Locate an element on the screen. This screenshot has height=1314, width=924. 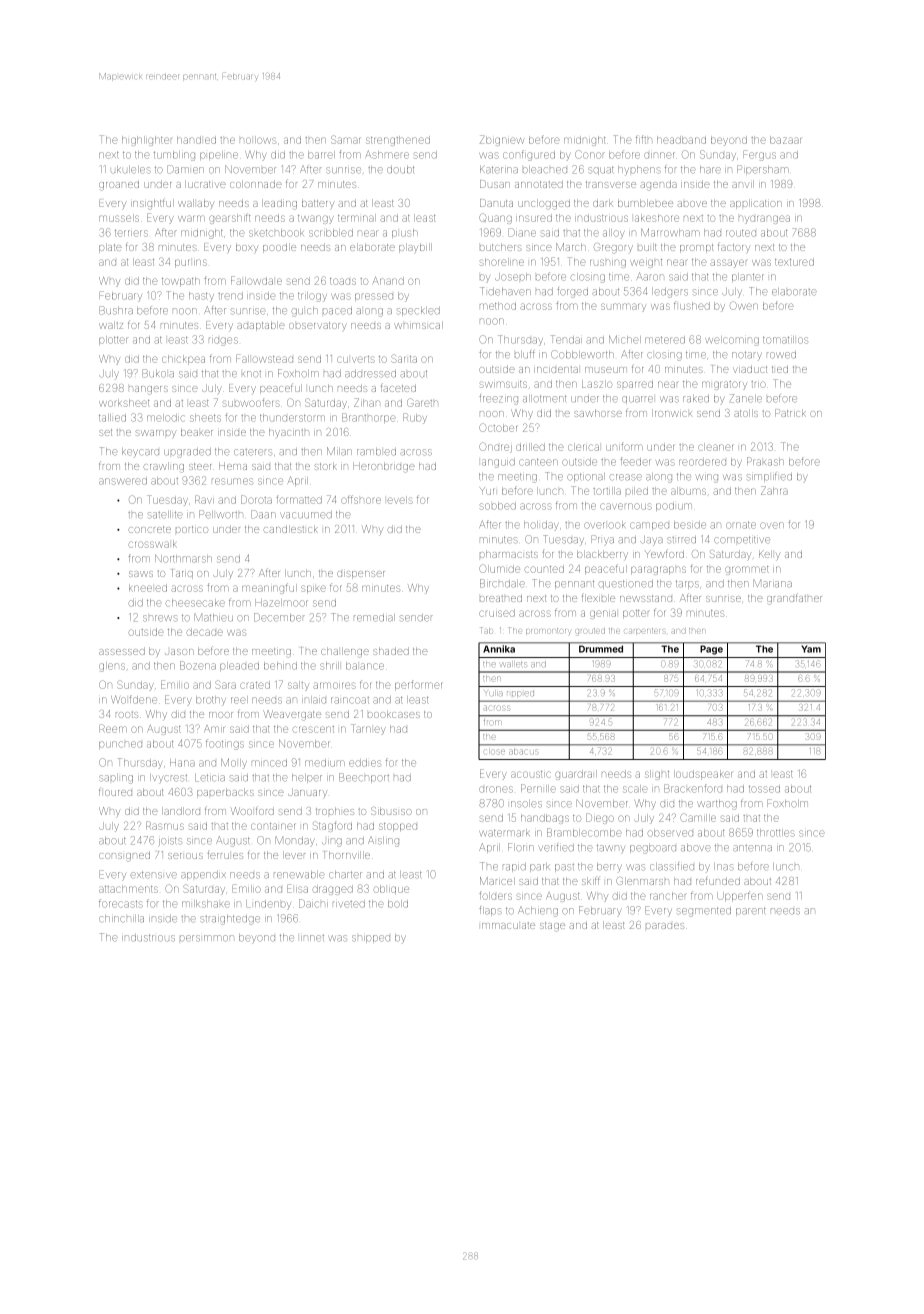
shipped is located at coordinates (371, 939).
